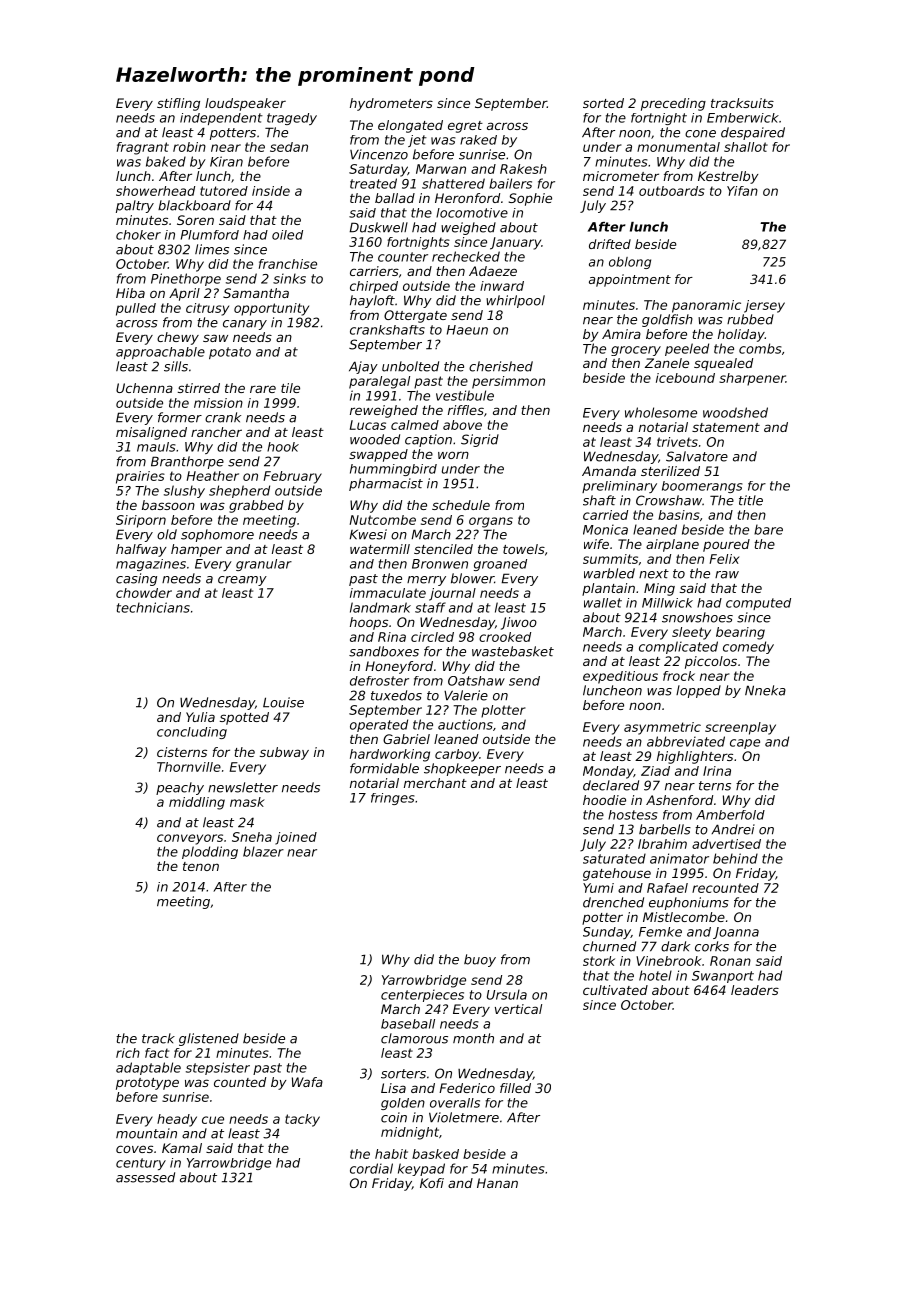  What do you see at coordinates (289, 278) in the page?
I see `sinks` at bounding box center [289, 278].
